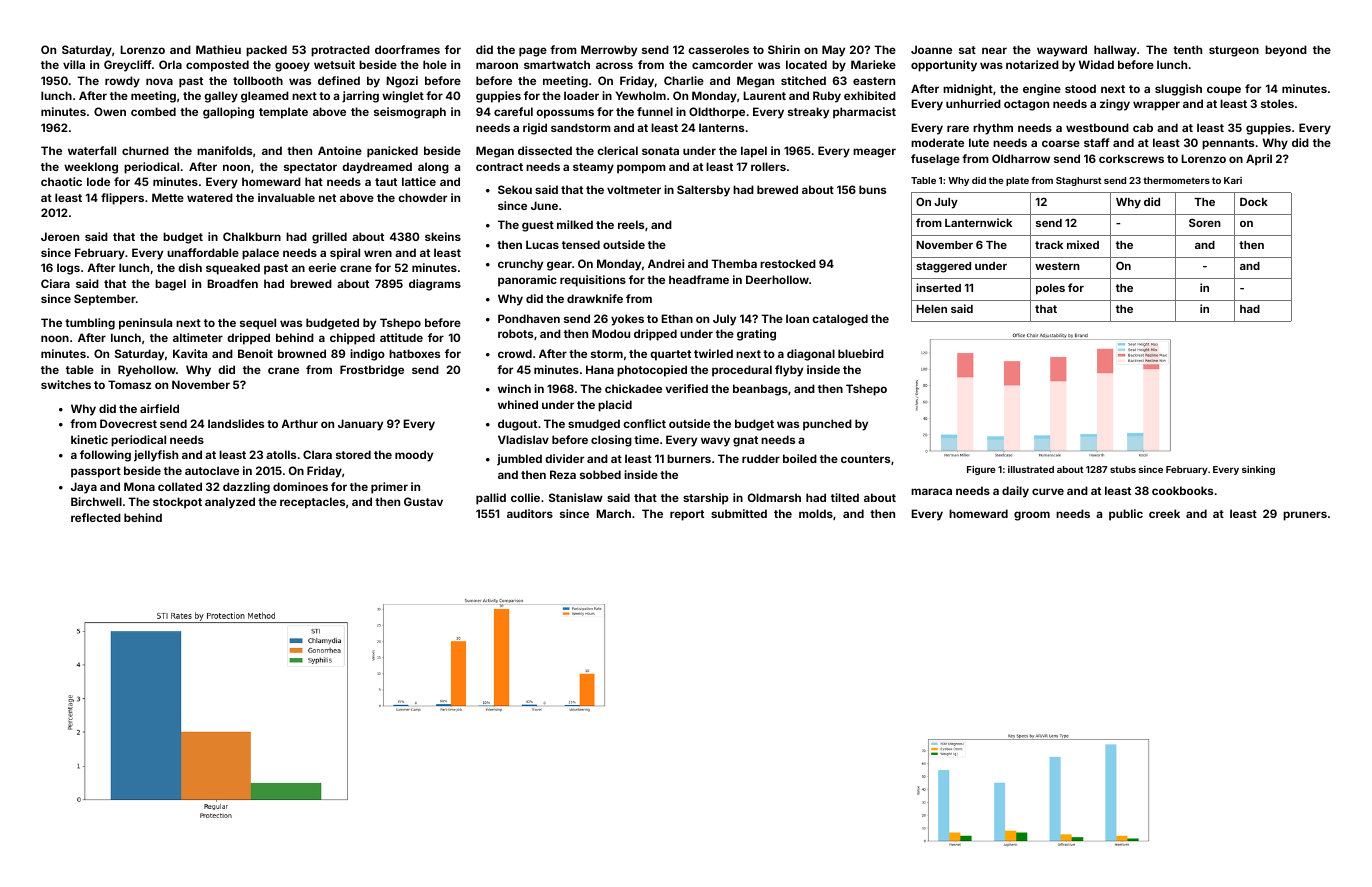 This screenshot has height=887, width=1372. I want to click on Owen, so click(110, 111).
